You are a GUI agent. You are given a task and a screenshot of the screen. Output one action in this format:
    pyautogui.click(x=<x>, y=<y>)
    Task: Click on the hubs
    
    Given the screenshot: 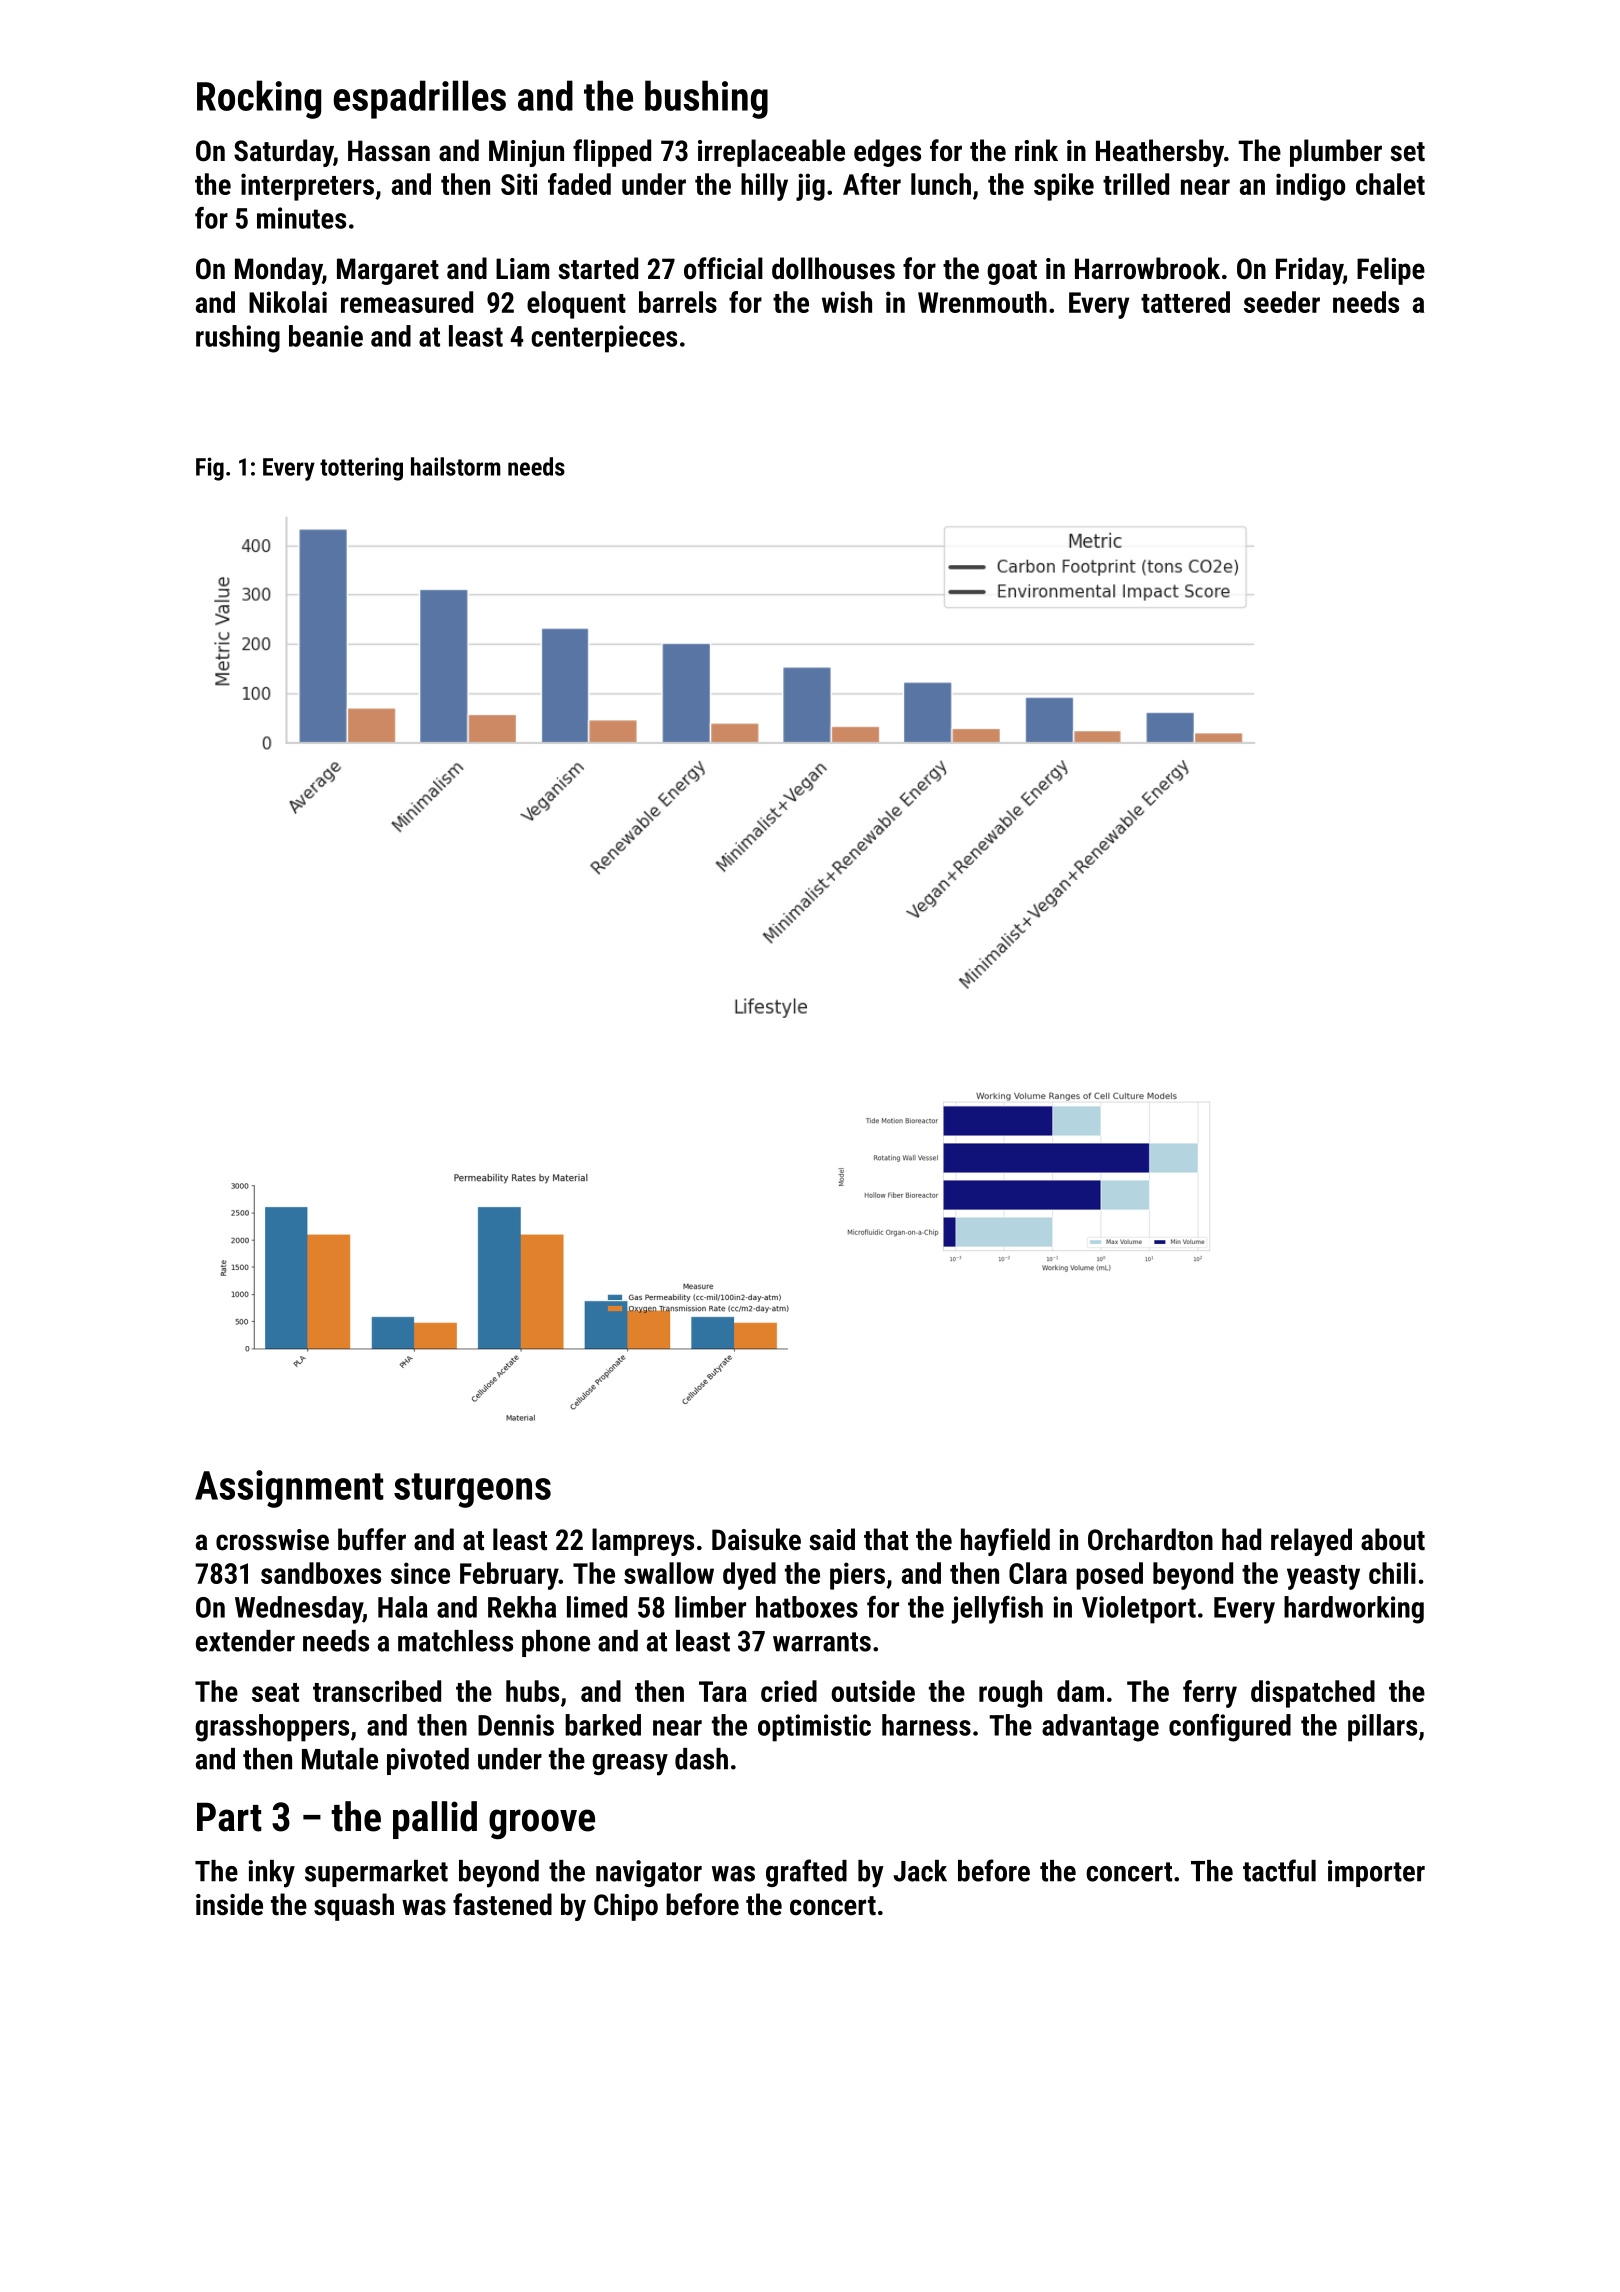 What is the action you would take?
    pyautogui.click(x=532, y=1691)
